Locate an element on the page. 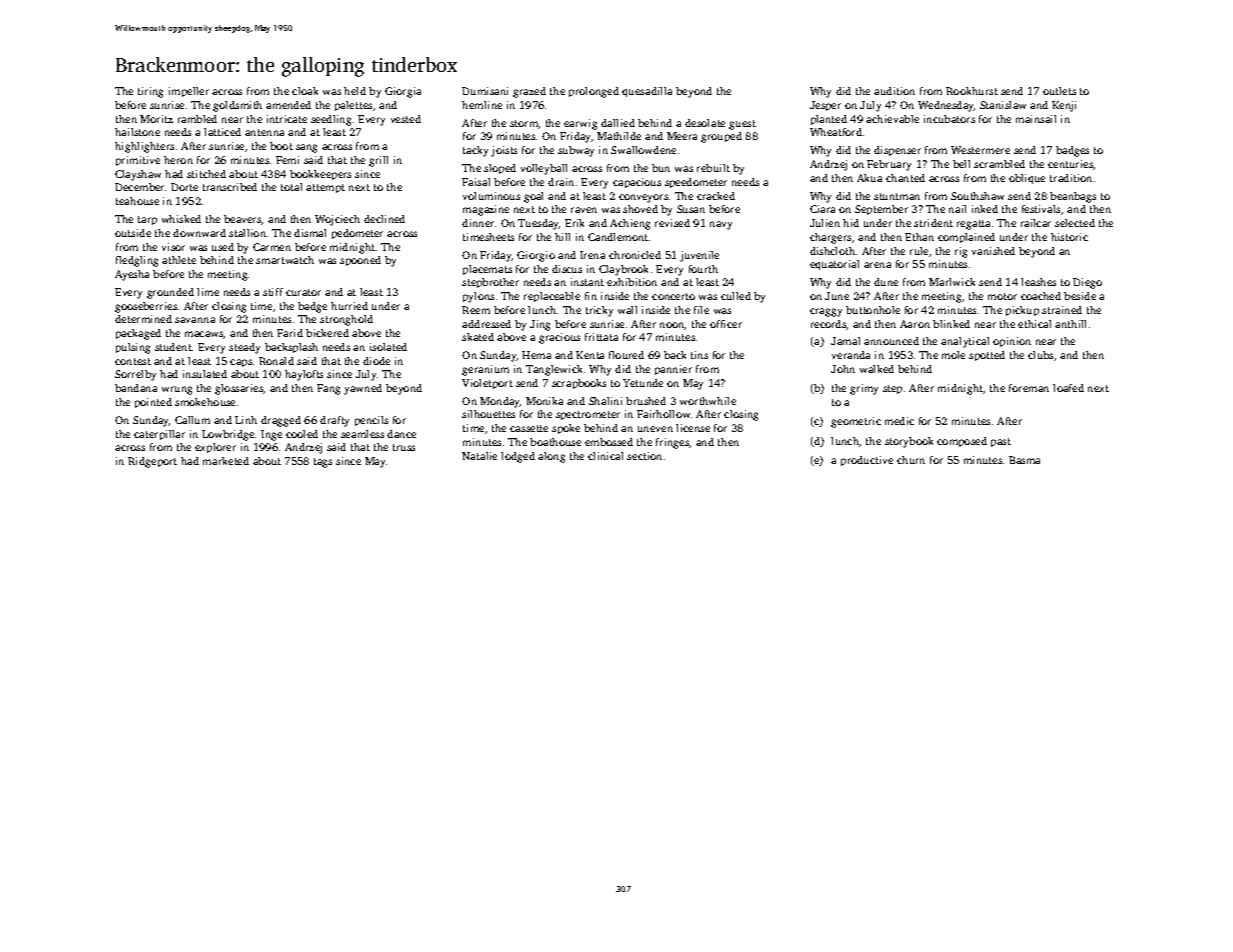 The height and width of the page is (952, 1233). impeller is located at coordinates (189, 92).
